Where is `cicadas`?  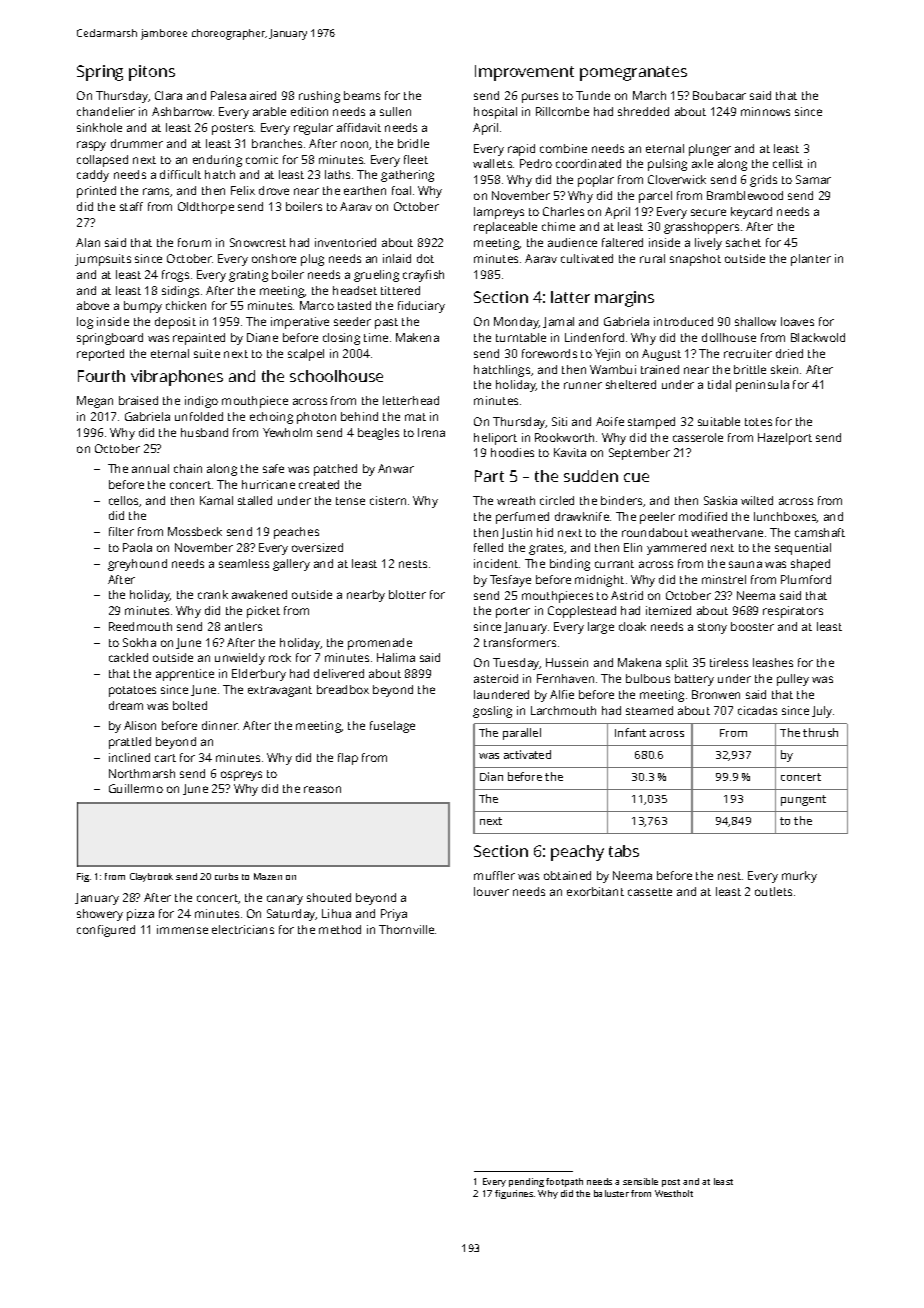
cicadas is located at coordinates (757, 710).
